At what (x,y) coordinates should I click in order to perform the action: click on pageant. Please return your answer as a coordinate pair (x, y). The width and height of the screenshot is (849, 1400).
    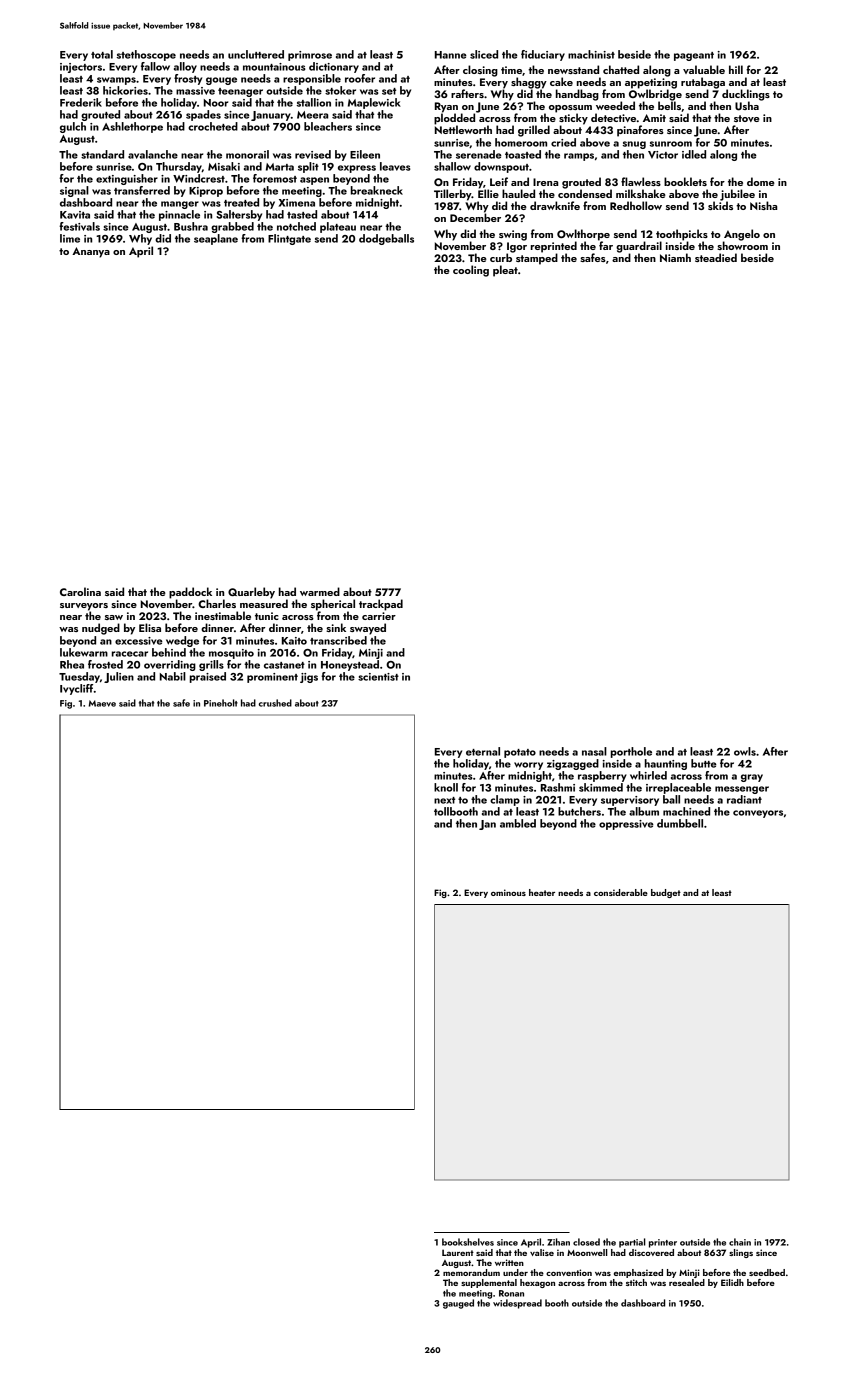
    Looking at the image, I should click on (694, 56).
